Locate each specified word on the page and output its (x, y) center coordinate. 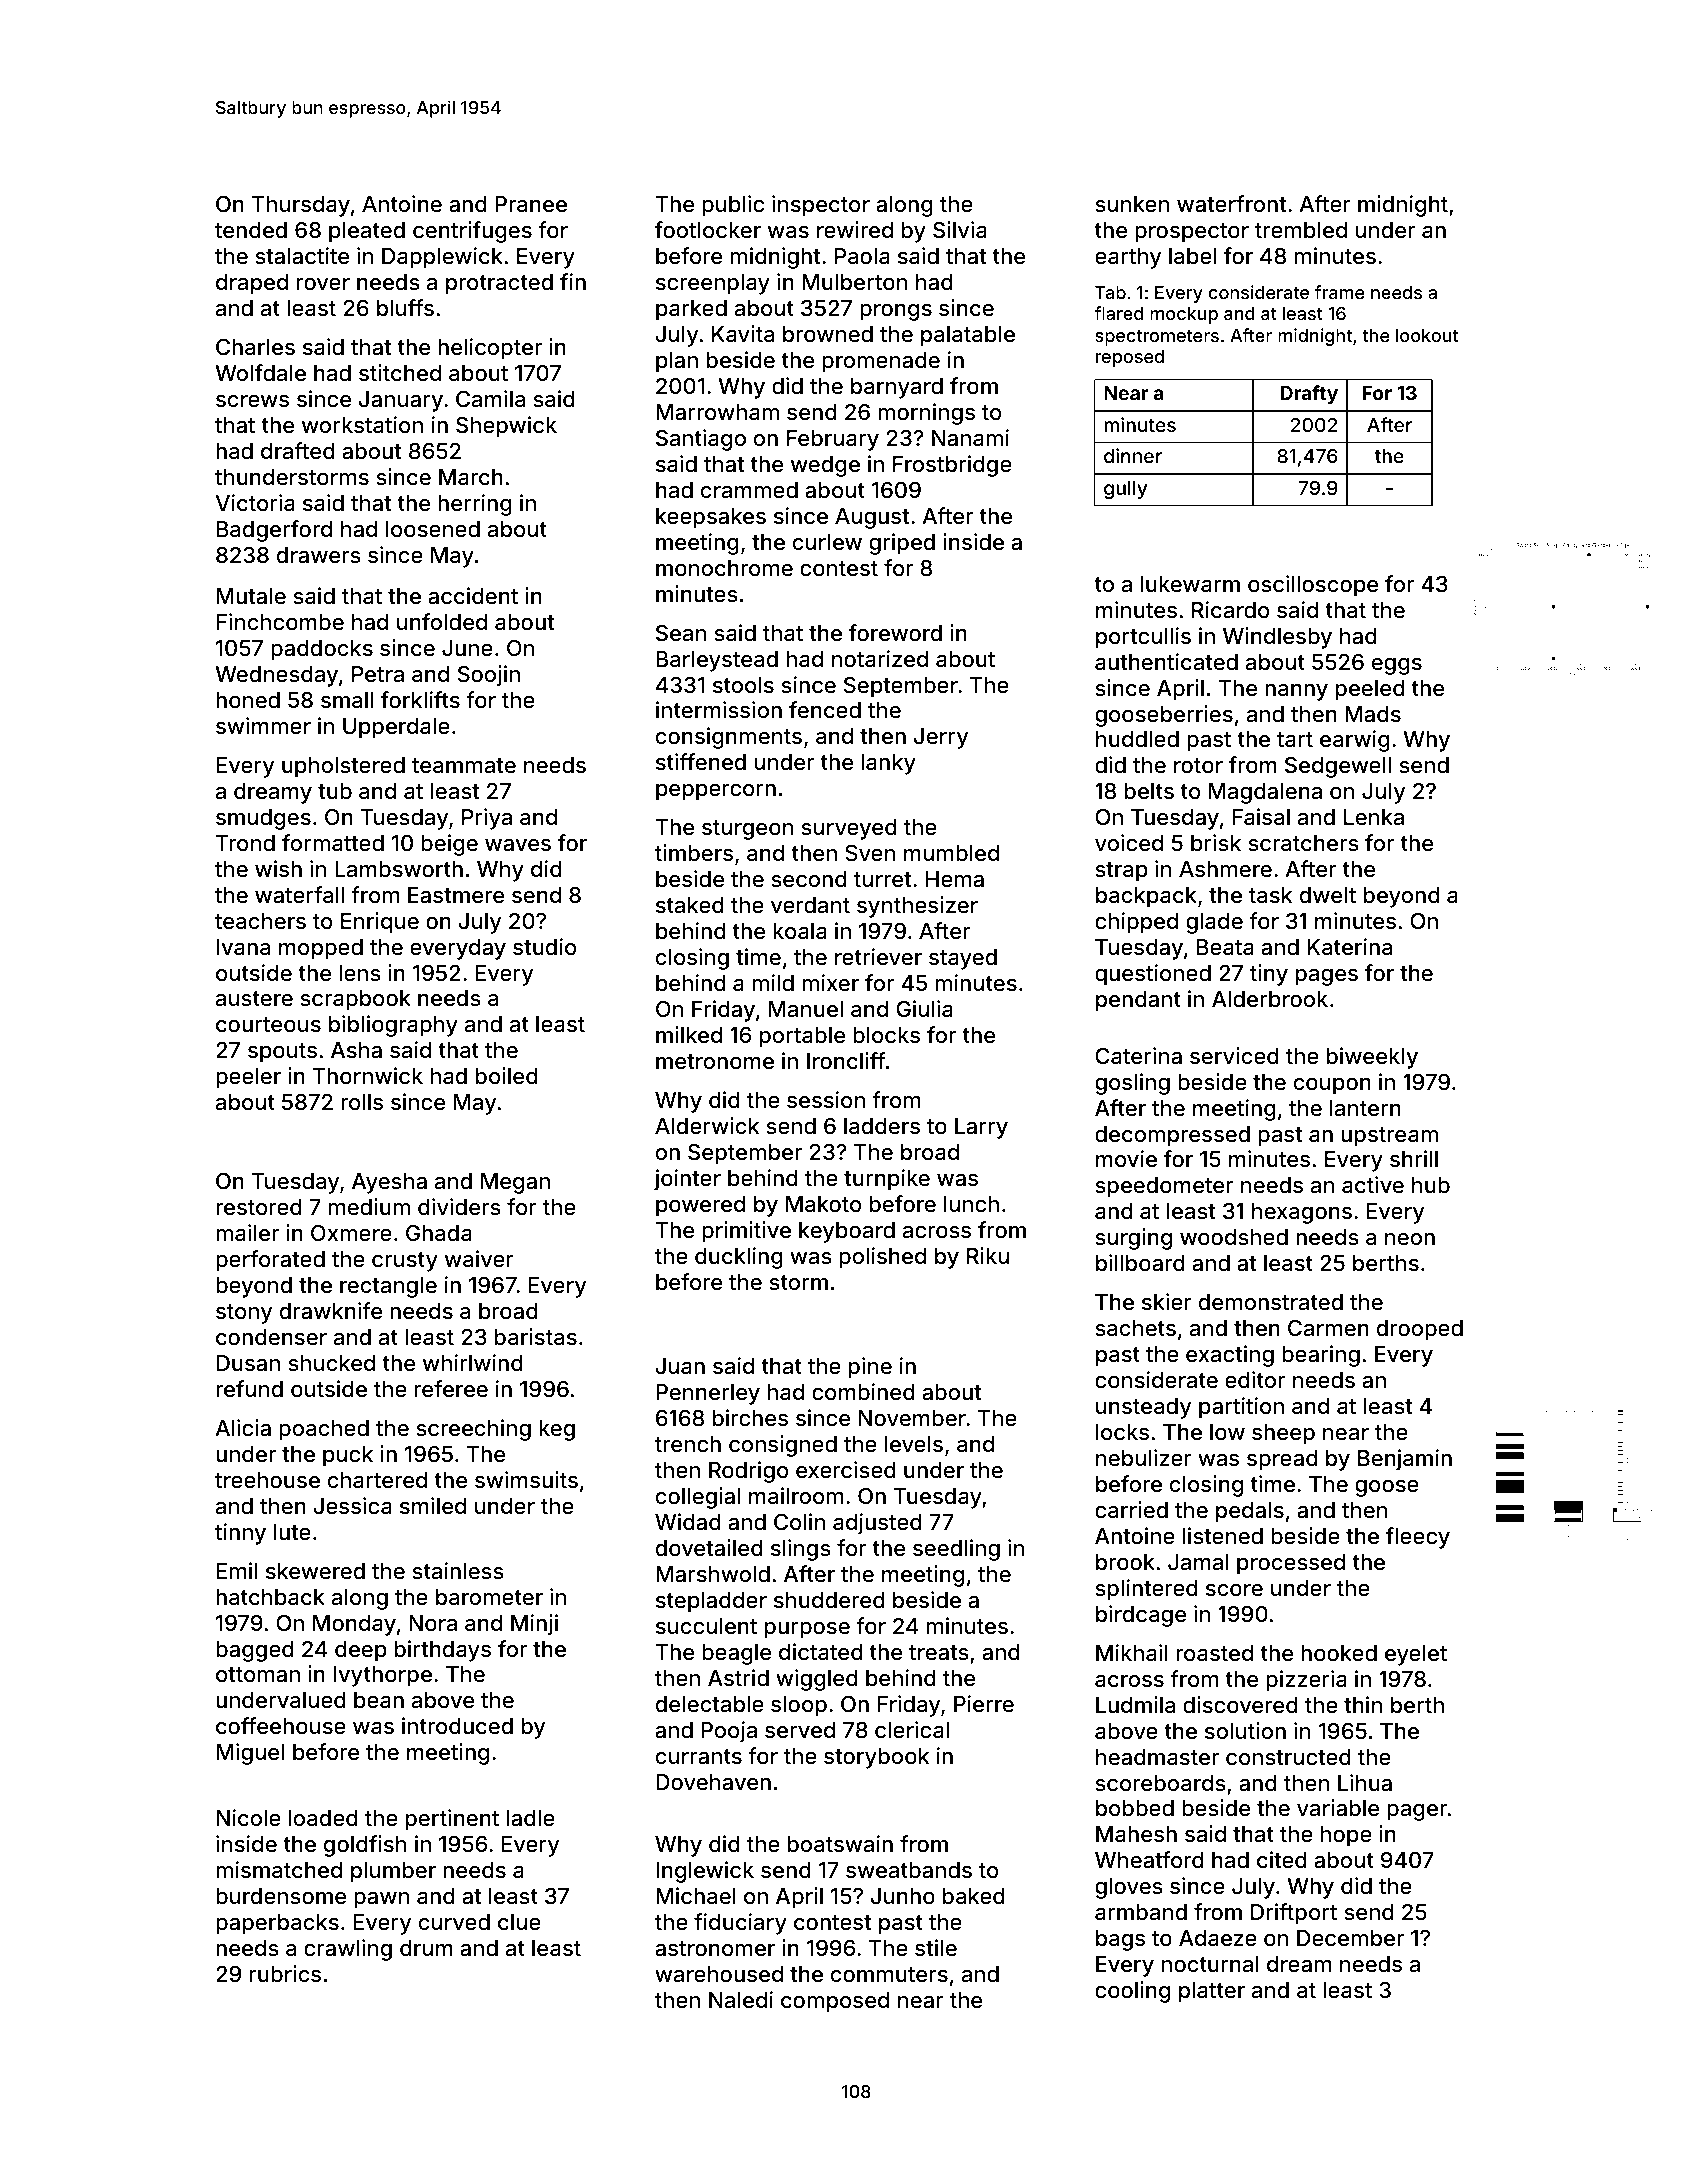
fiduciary (740, 1924)
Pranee (531, 204)
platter (1212, 1992)
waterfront (1231, 204)
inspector (821, 206)
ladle (531, 1818)
